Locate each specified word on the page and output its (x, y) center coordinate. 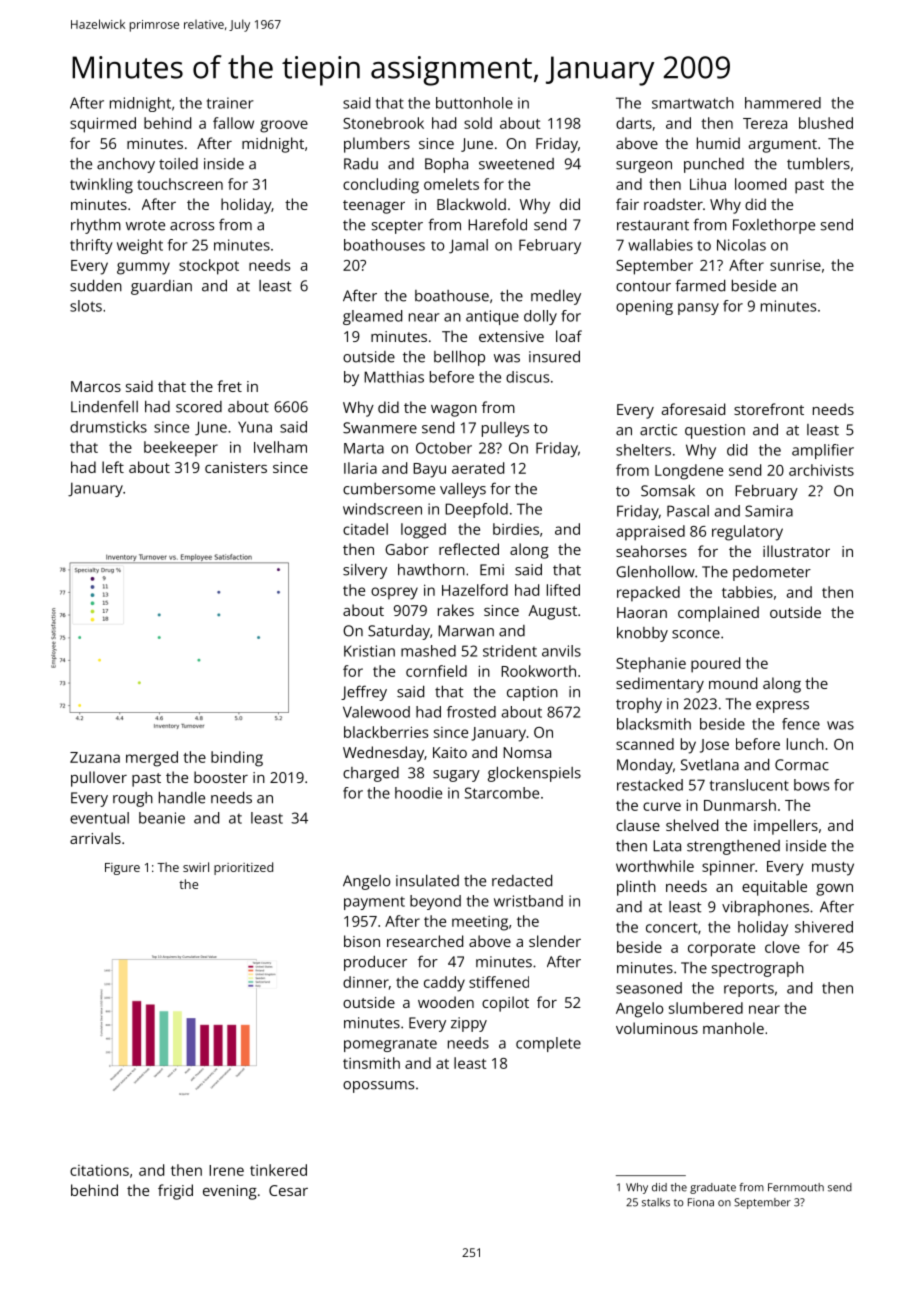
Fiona (701, 1202)
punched (714, 165)
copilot (505, 1004)
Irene (226, 1170)
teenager (374, 207)
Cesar (288, 1190)
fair (627, 204)
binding (237, 759)
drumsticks (108, 427)
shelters (643, 450)
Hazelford (475, 590)
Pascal (688, 511)
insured (554, 357)
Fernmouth (796, 1187)
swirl (196, 867)
